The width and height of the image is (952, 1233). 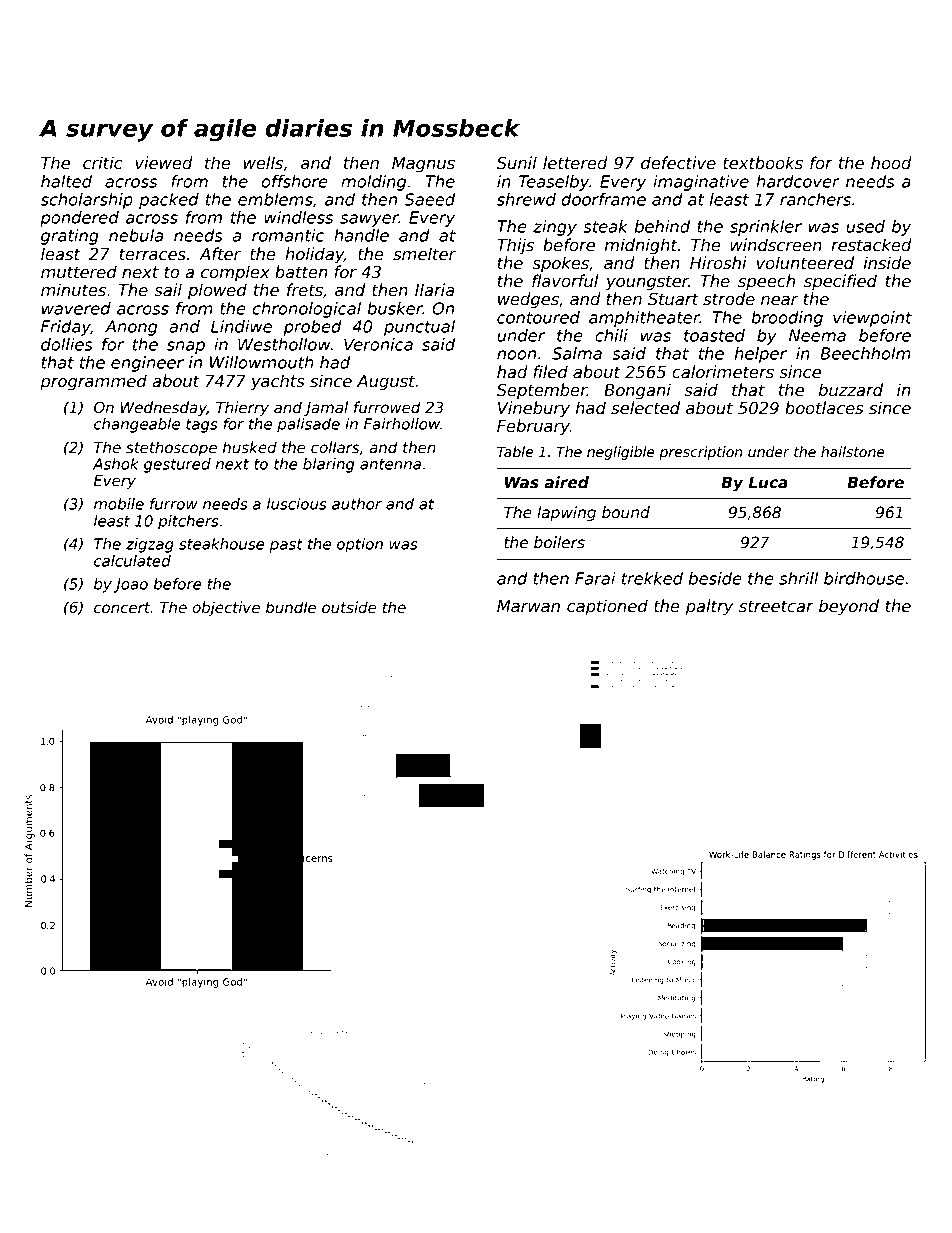 I want to click on textbooks, so click(x=763, y=163).
